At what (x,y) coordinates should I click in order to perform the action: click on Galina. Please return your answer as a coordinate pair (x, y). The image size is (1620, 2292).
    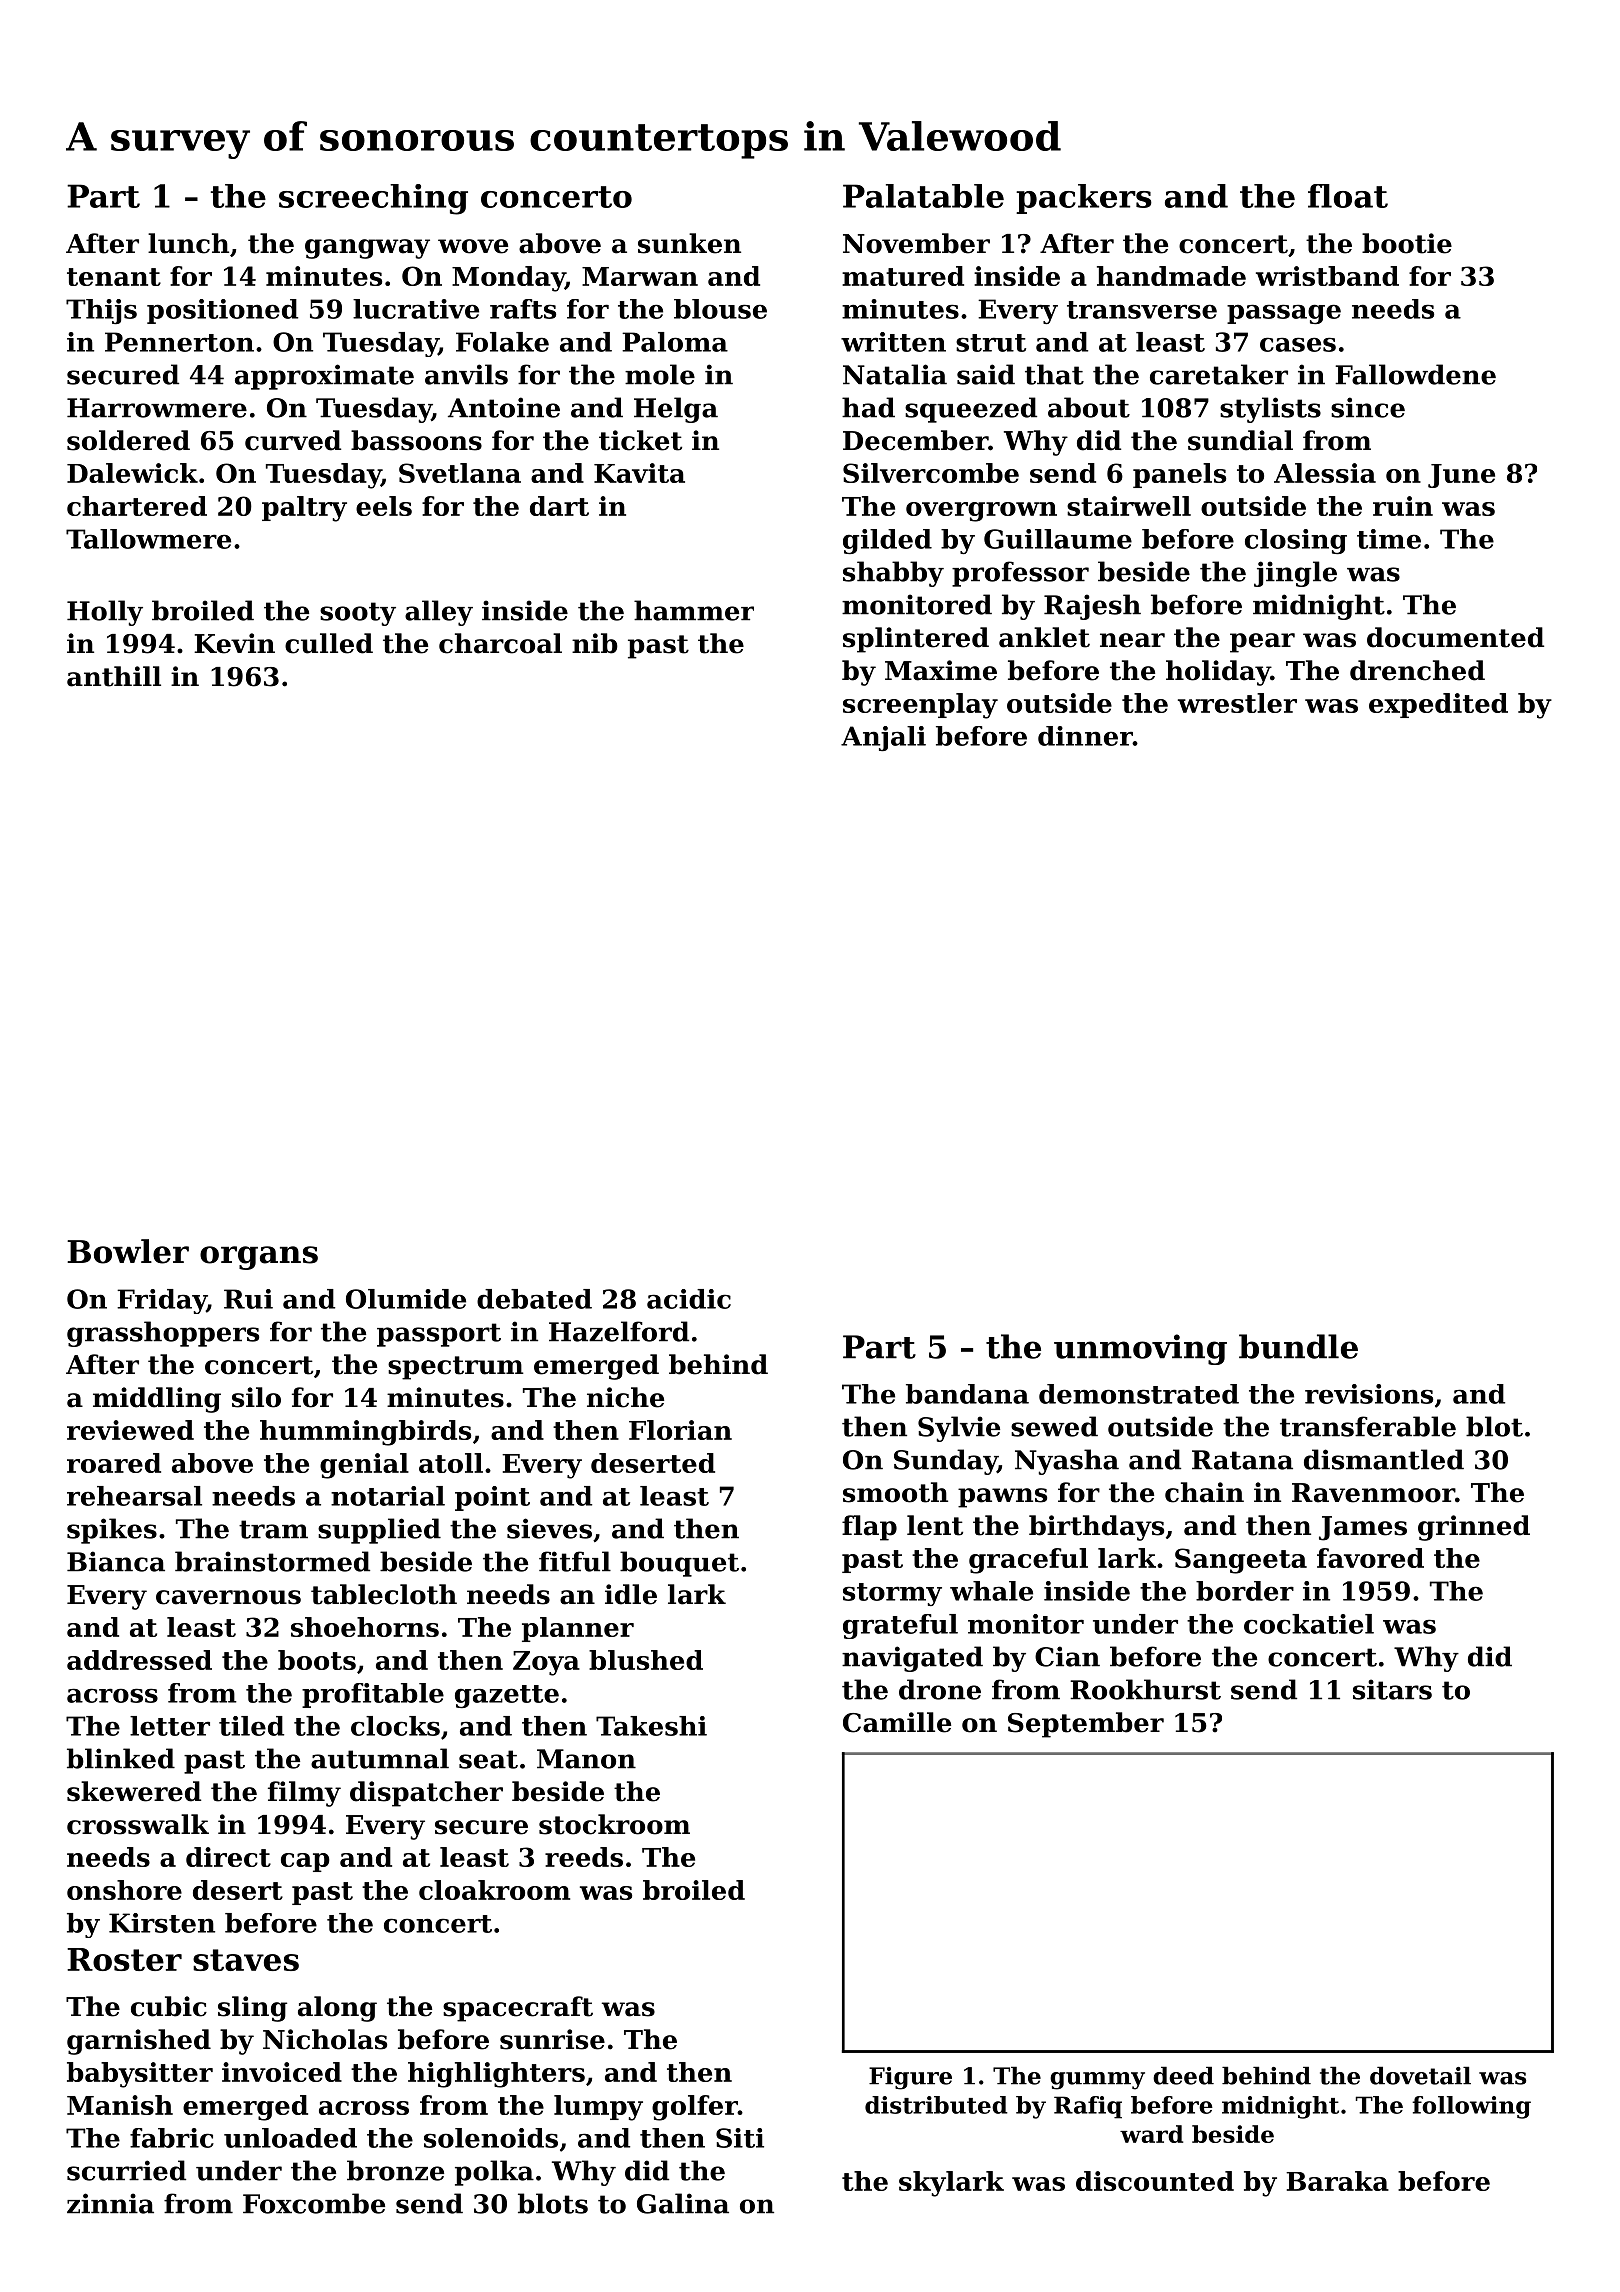
    Looking at the image, I should click on (683, 2203).
